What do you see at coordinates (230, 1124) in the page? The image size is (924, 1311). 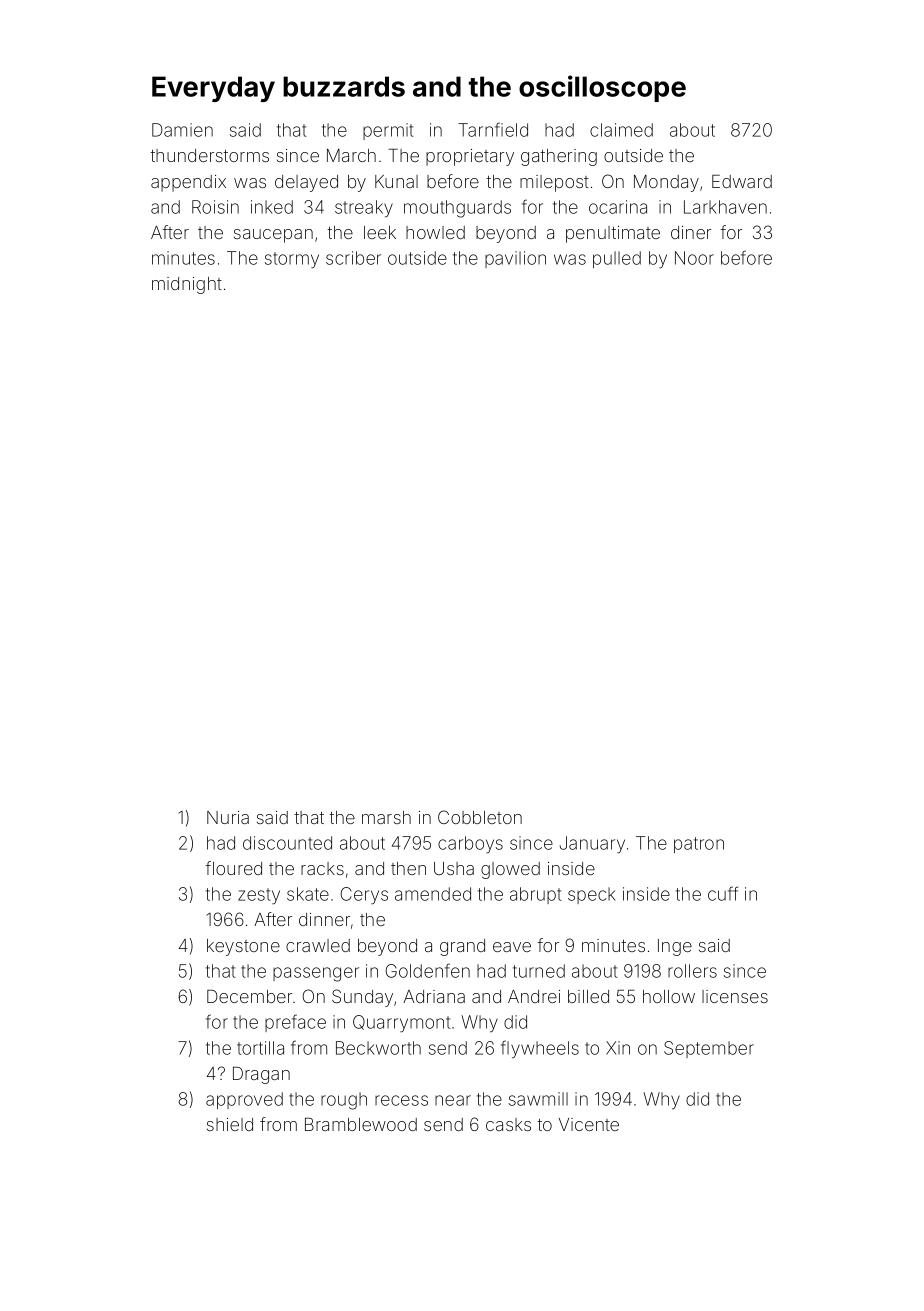 I see `shield` at bounding box center [230, 1124].
